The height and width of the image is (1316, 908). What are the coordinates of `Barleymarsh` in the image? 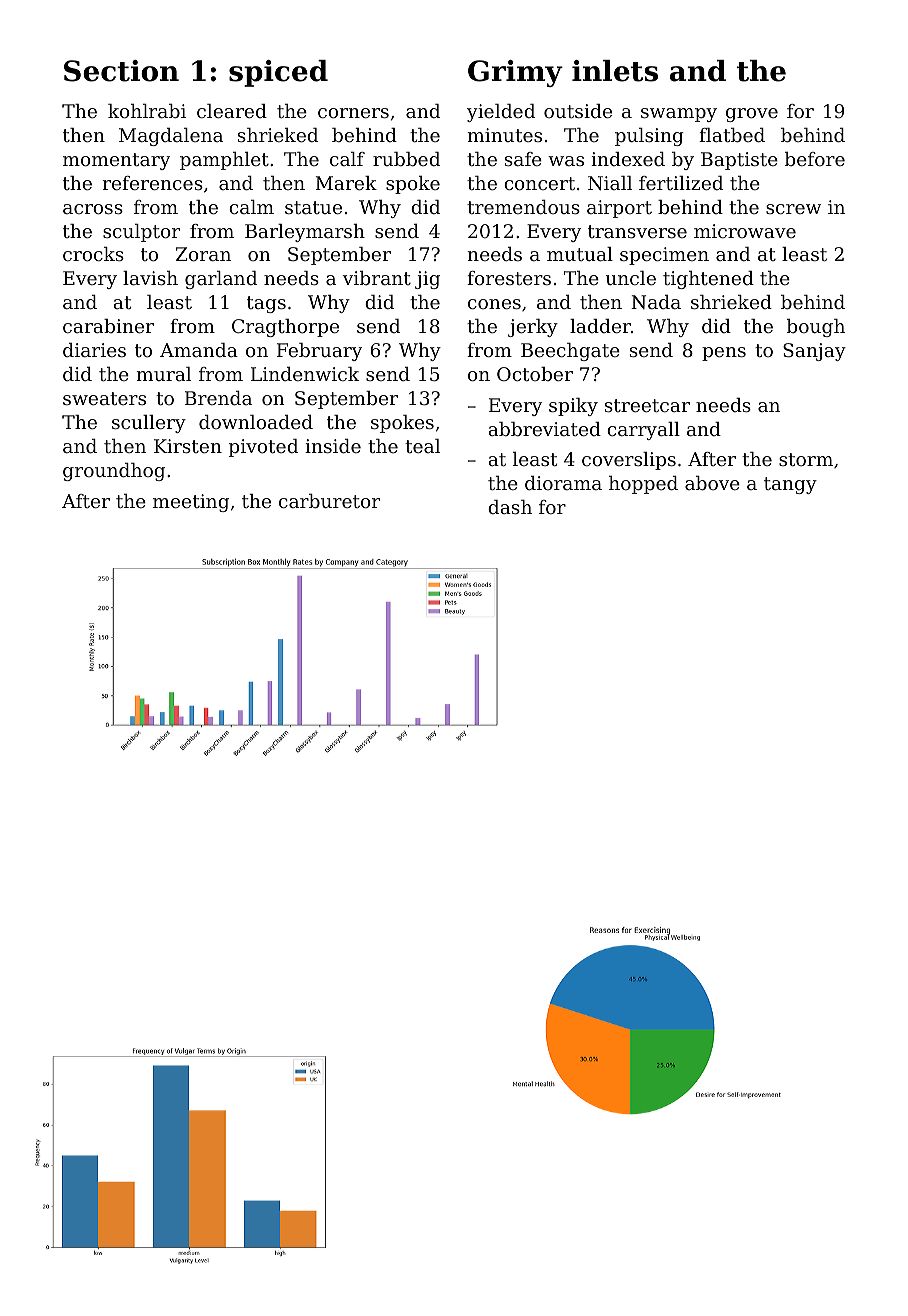 It's located at (305, 233).
